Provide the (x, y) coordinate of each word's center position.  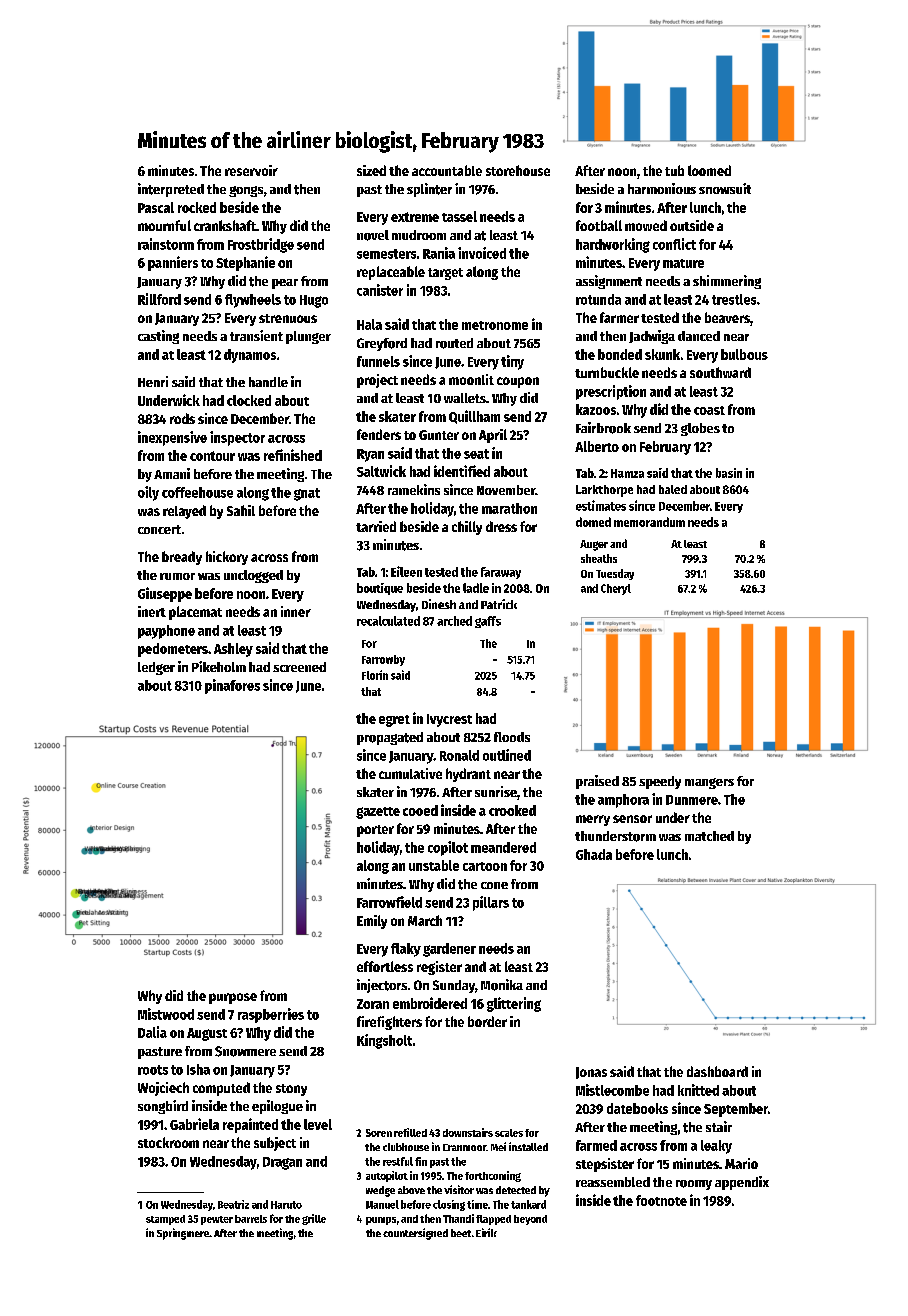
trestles (734, 299)
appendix (742, 1183)
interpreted (171, 190)
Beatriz (233, 1204)
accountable (447, 170)
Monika (502, 985)
